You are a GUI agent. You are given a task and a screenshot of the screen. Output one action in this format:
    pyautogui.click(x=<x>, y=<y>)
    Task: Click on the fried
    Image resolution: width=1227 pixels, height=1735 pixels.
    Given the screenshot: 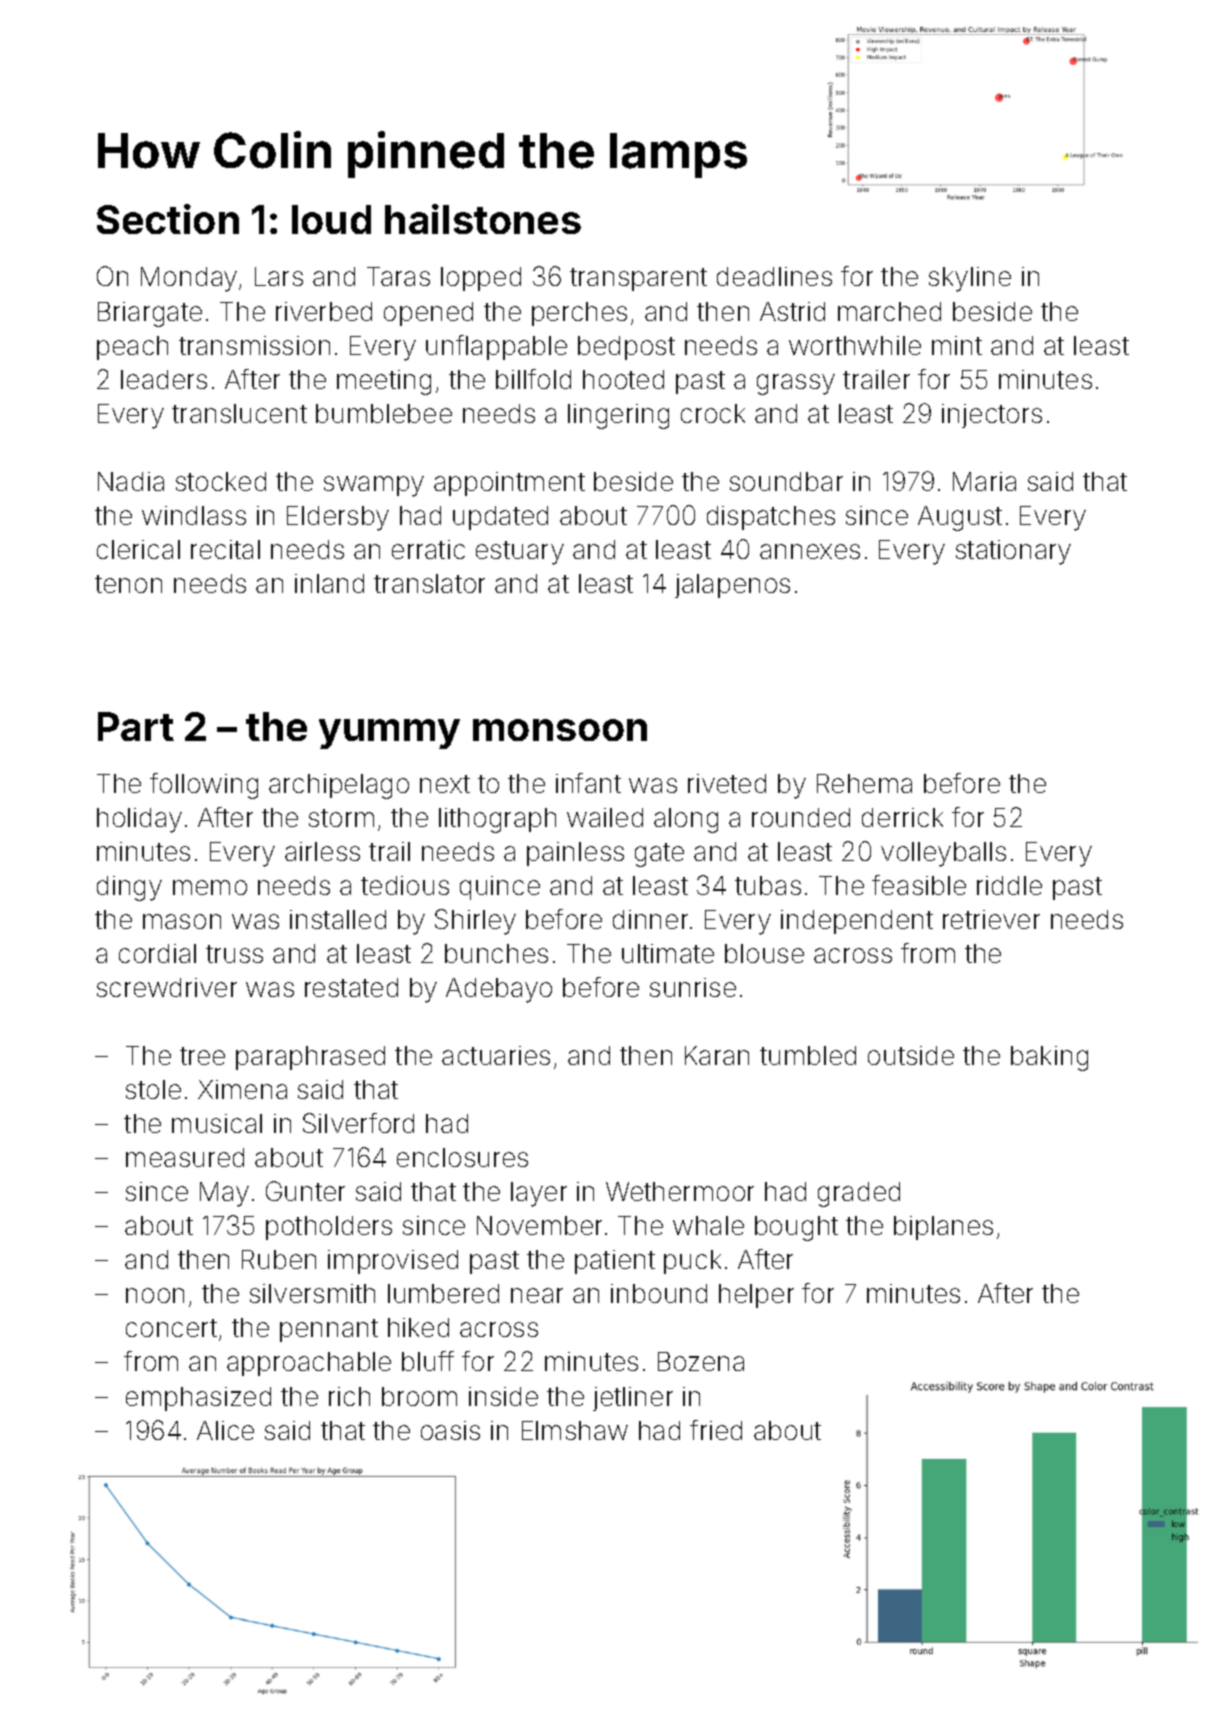 What is the action you would take?
    pyautogui.click(x=716, y=1430)
